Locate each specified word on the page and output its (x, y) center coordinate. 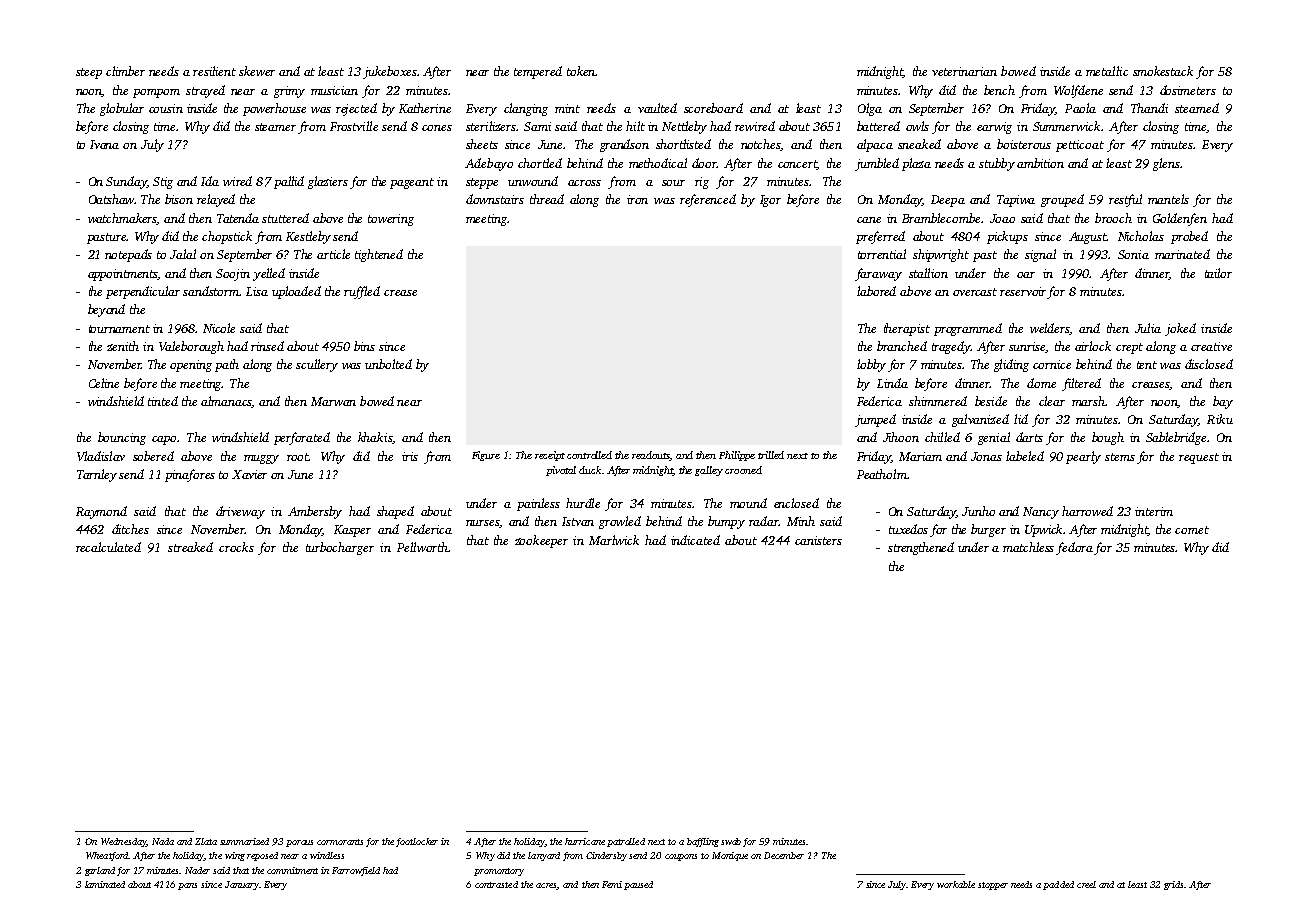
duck (590, 470)
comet (1192, 530)
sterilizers (491, 126)
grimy (289, 92)
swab (731, 841)
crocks (236, 547)
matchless (1028, 547)
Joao (1002, 218)
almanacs (227, 402)
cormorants (340, 842)
